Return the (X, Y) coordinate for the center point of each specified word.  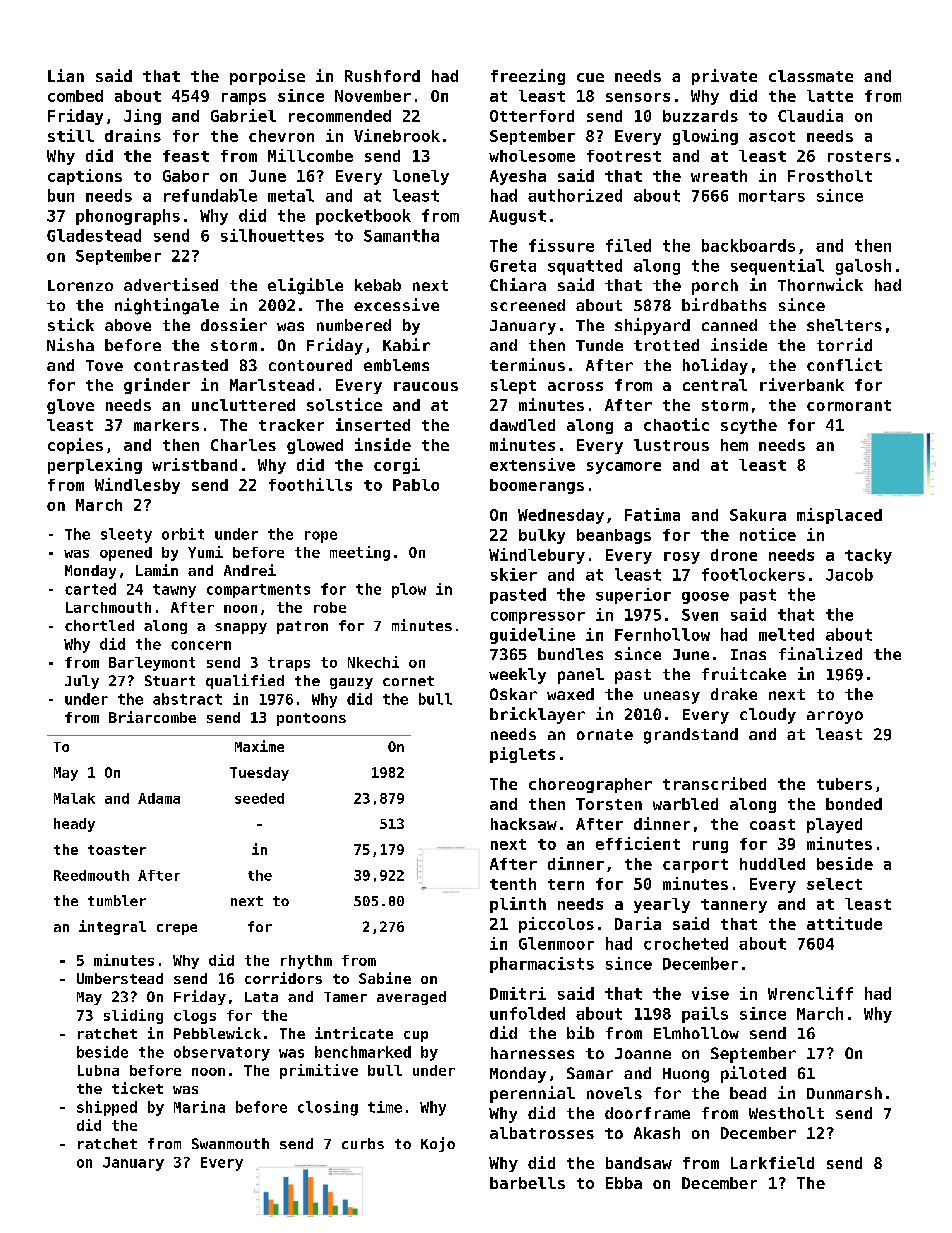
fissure (561, 245)
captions (85, 177)
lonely (421, 177)
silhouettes (272, 235)
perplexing (95, 466)
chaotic (676, 424)
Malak (74, 798)
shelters (844, 325)
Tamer (345, 997)
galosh (863, 267)
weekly (517, 676)
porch (715, 287)
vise (710, 993)
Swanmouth (230, 1143)
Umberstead (120, 978)
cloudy (768, 716)
